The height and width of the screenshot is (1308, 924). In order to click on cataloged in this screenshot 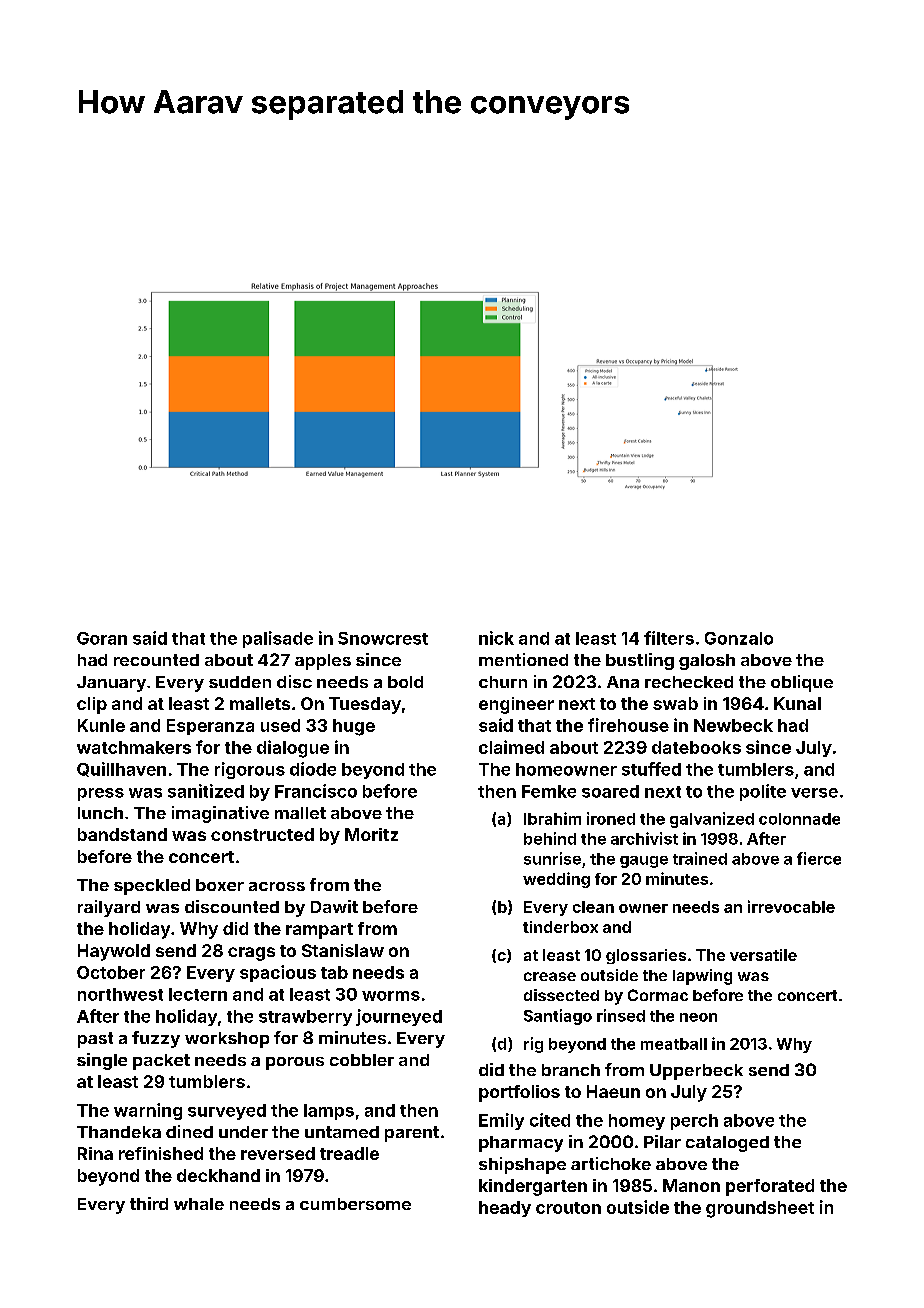, I will do `click(727, 1144)`.
